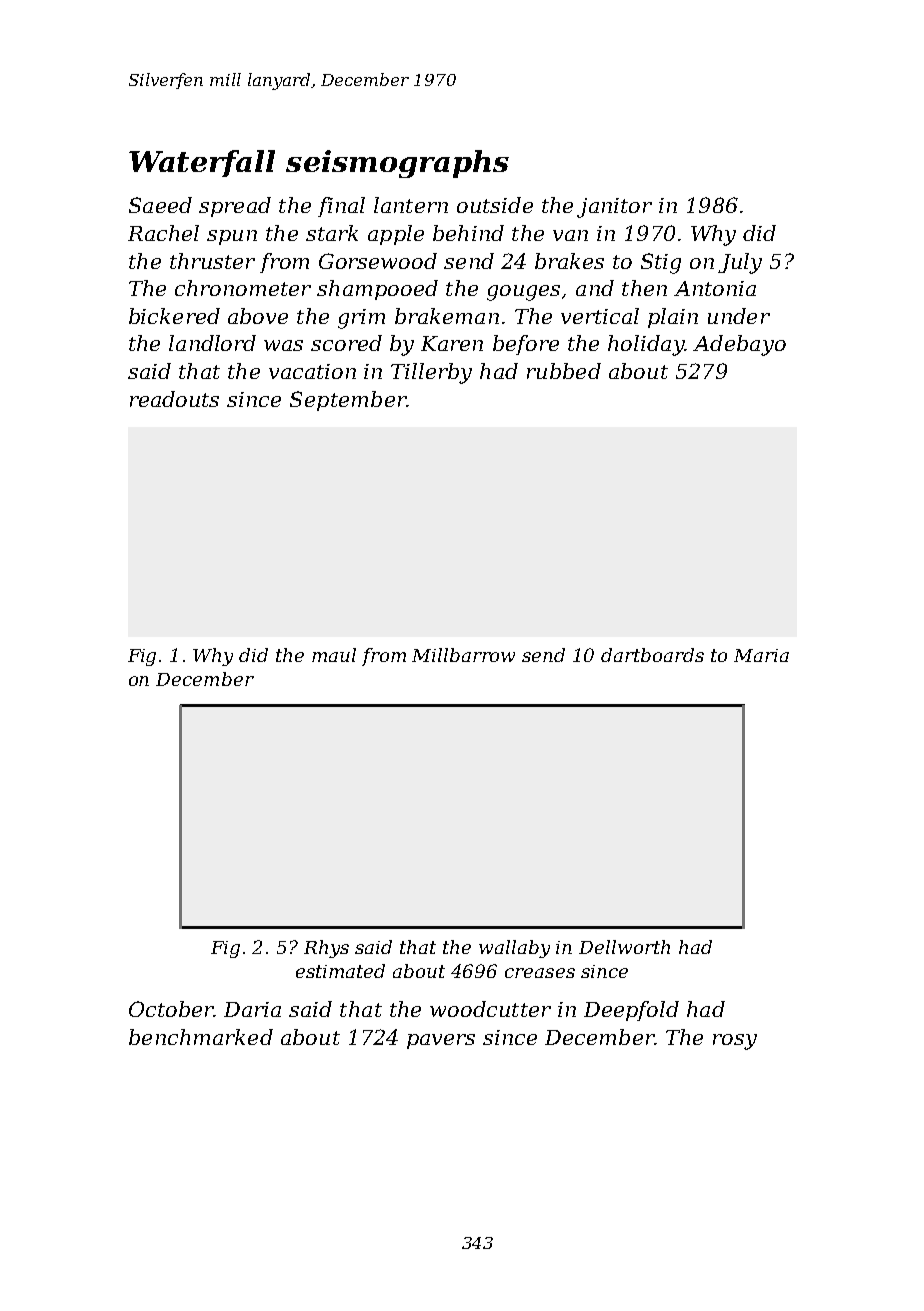 The image size is (924, 1311). I want to click on benchmarked, so click(201, 1037).
